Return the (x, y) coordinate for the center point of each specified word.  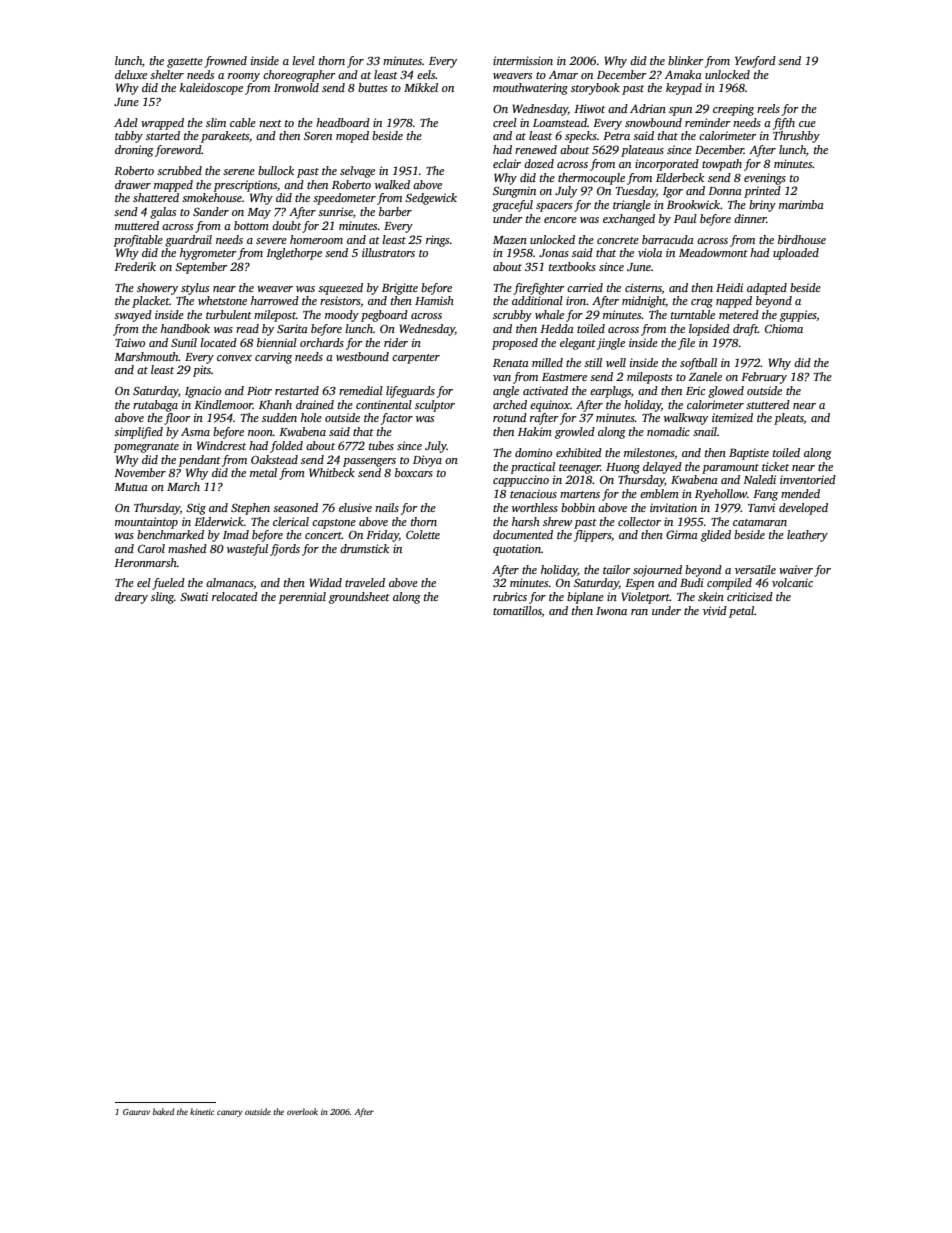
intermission (523, 60)
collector (639, 521)
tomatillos (517, 611)
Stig (196, 509)
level (304, 60)
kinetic (202, 1111)
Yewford (755, 62)
